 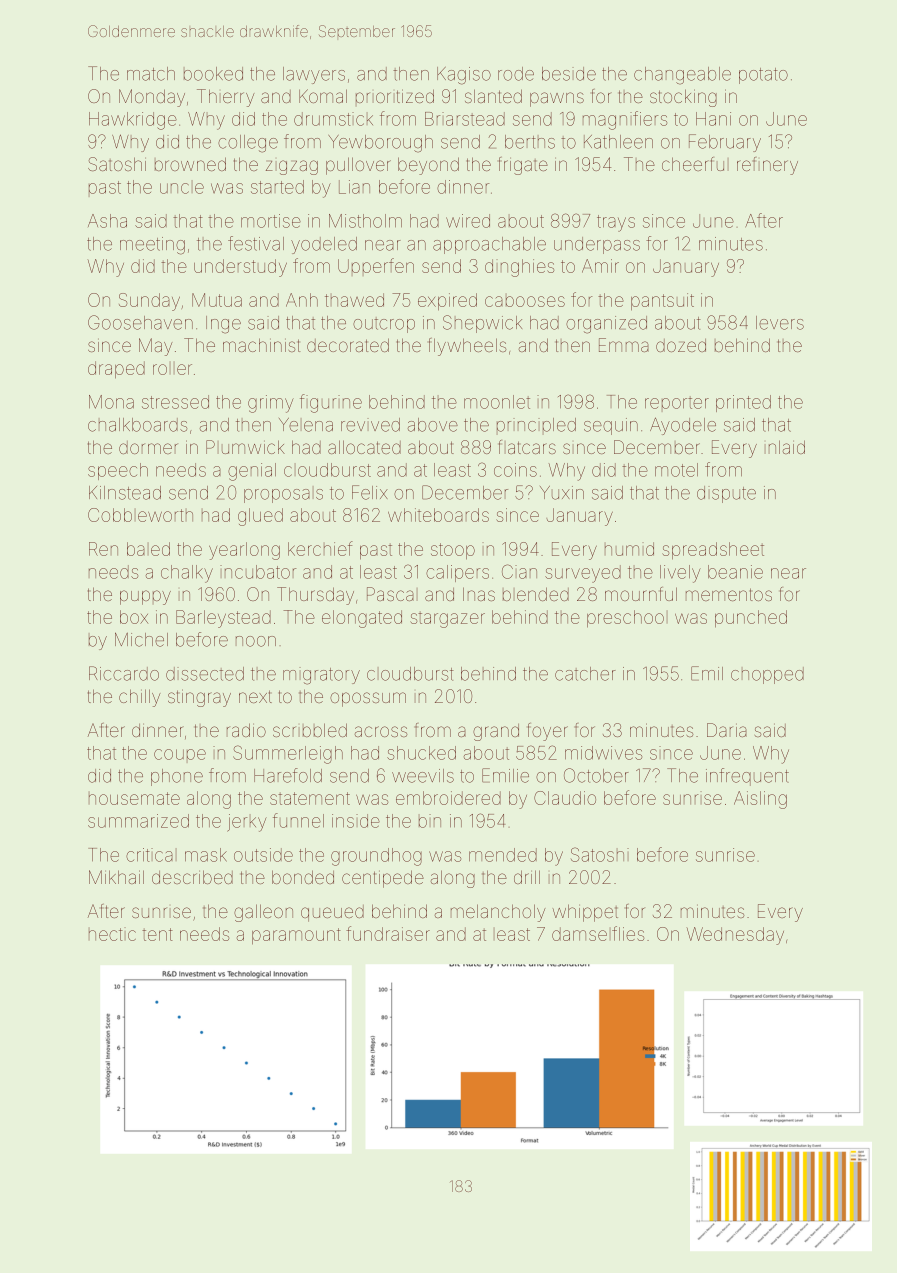 What do you see at coordinates (182, 188) in the page?
I see `uncle` at bounding box center [182, 188].
